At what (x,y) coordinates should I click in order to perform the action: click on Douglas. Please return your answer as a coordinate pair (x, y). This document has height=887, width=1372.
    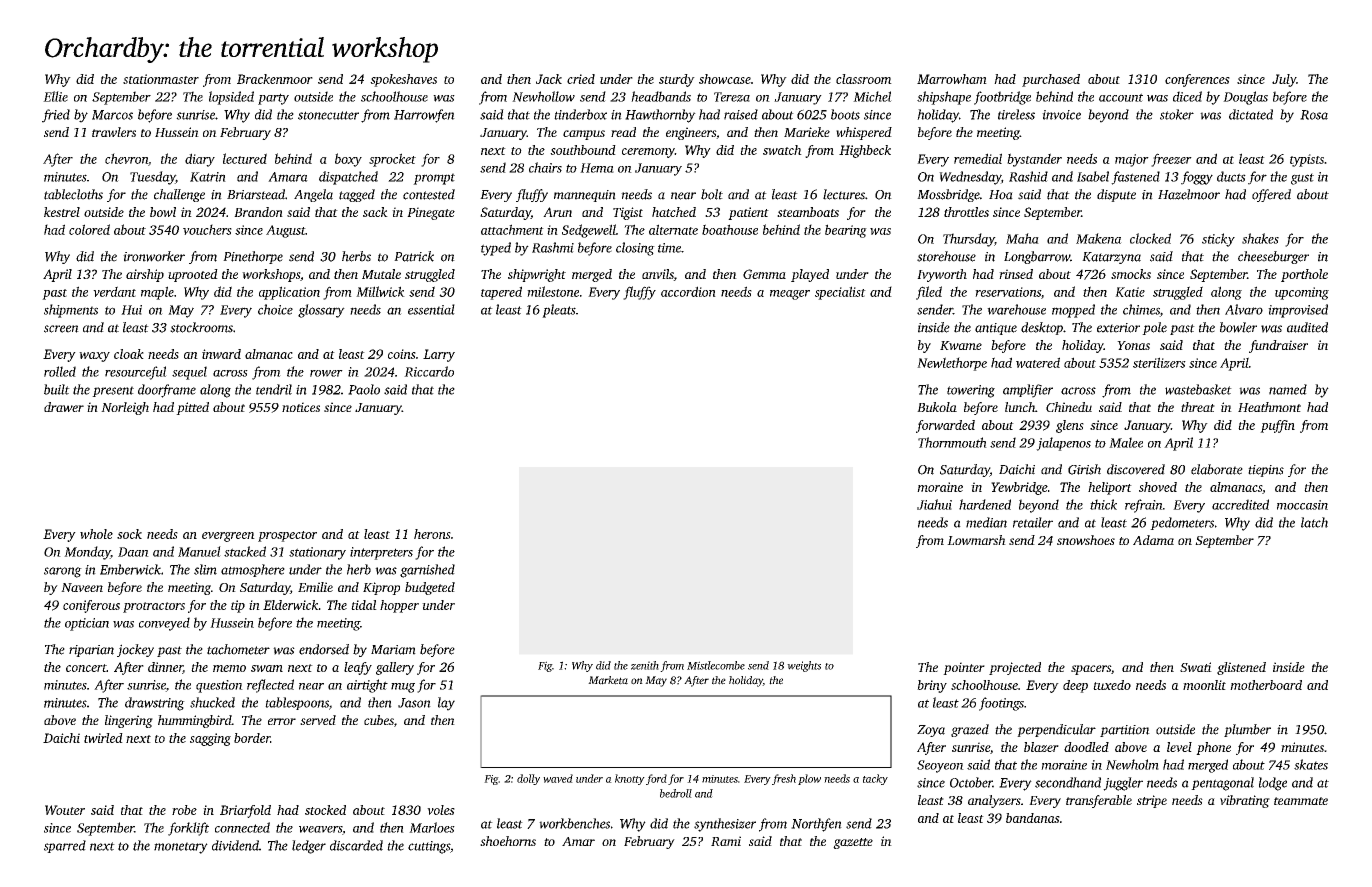
    Looking at the image, I should click on (1245, 98).
